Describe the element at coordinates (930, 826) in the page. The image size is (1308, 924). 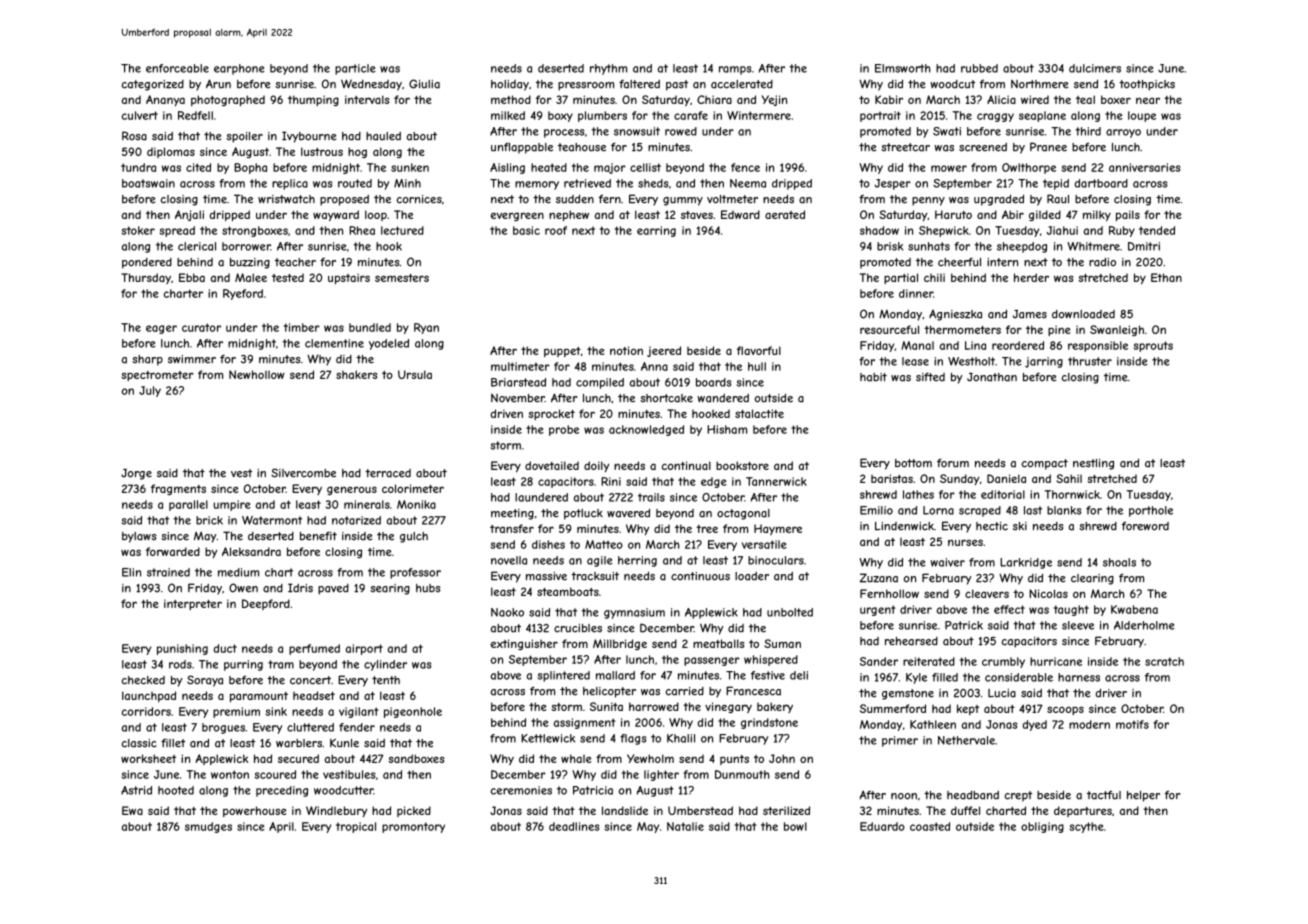
I see `coasted` at that location.
